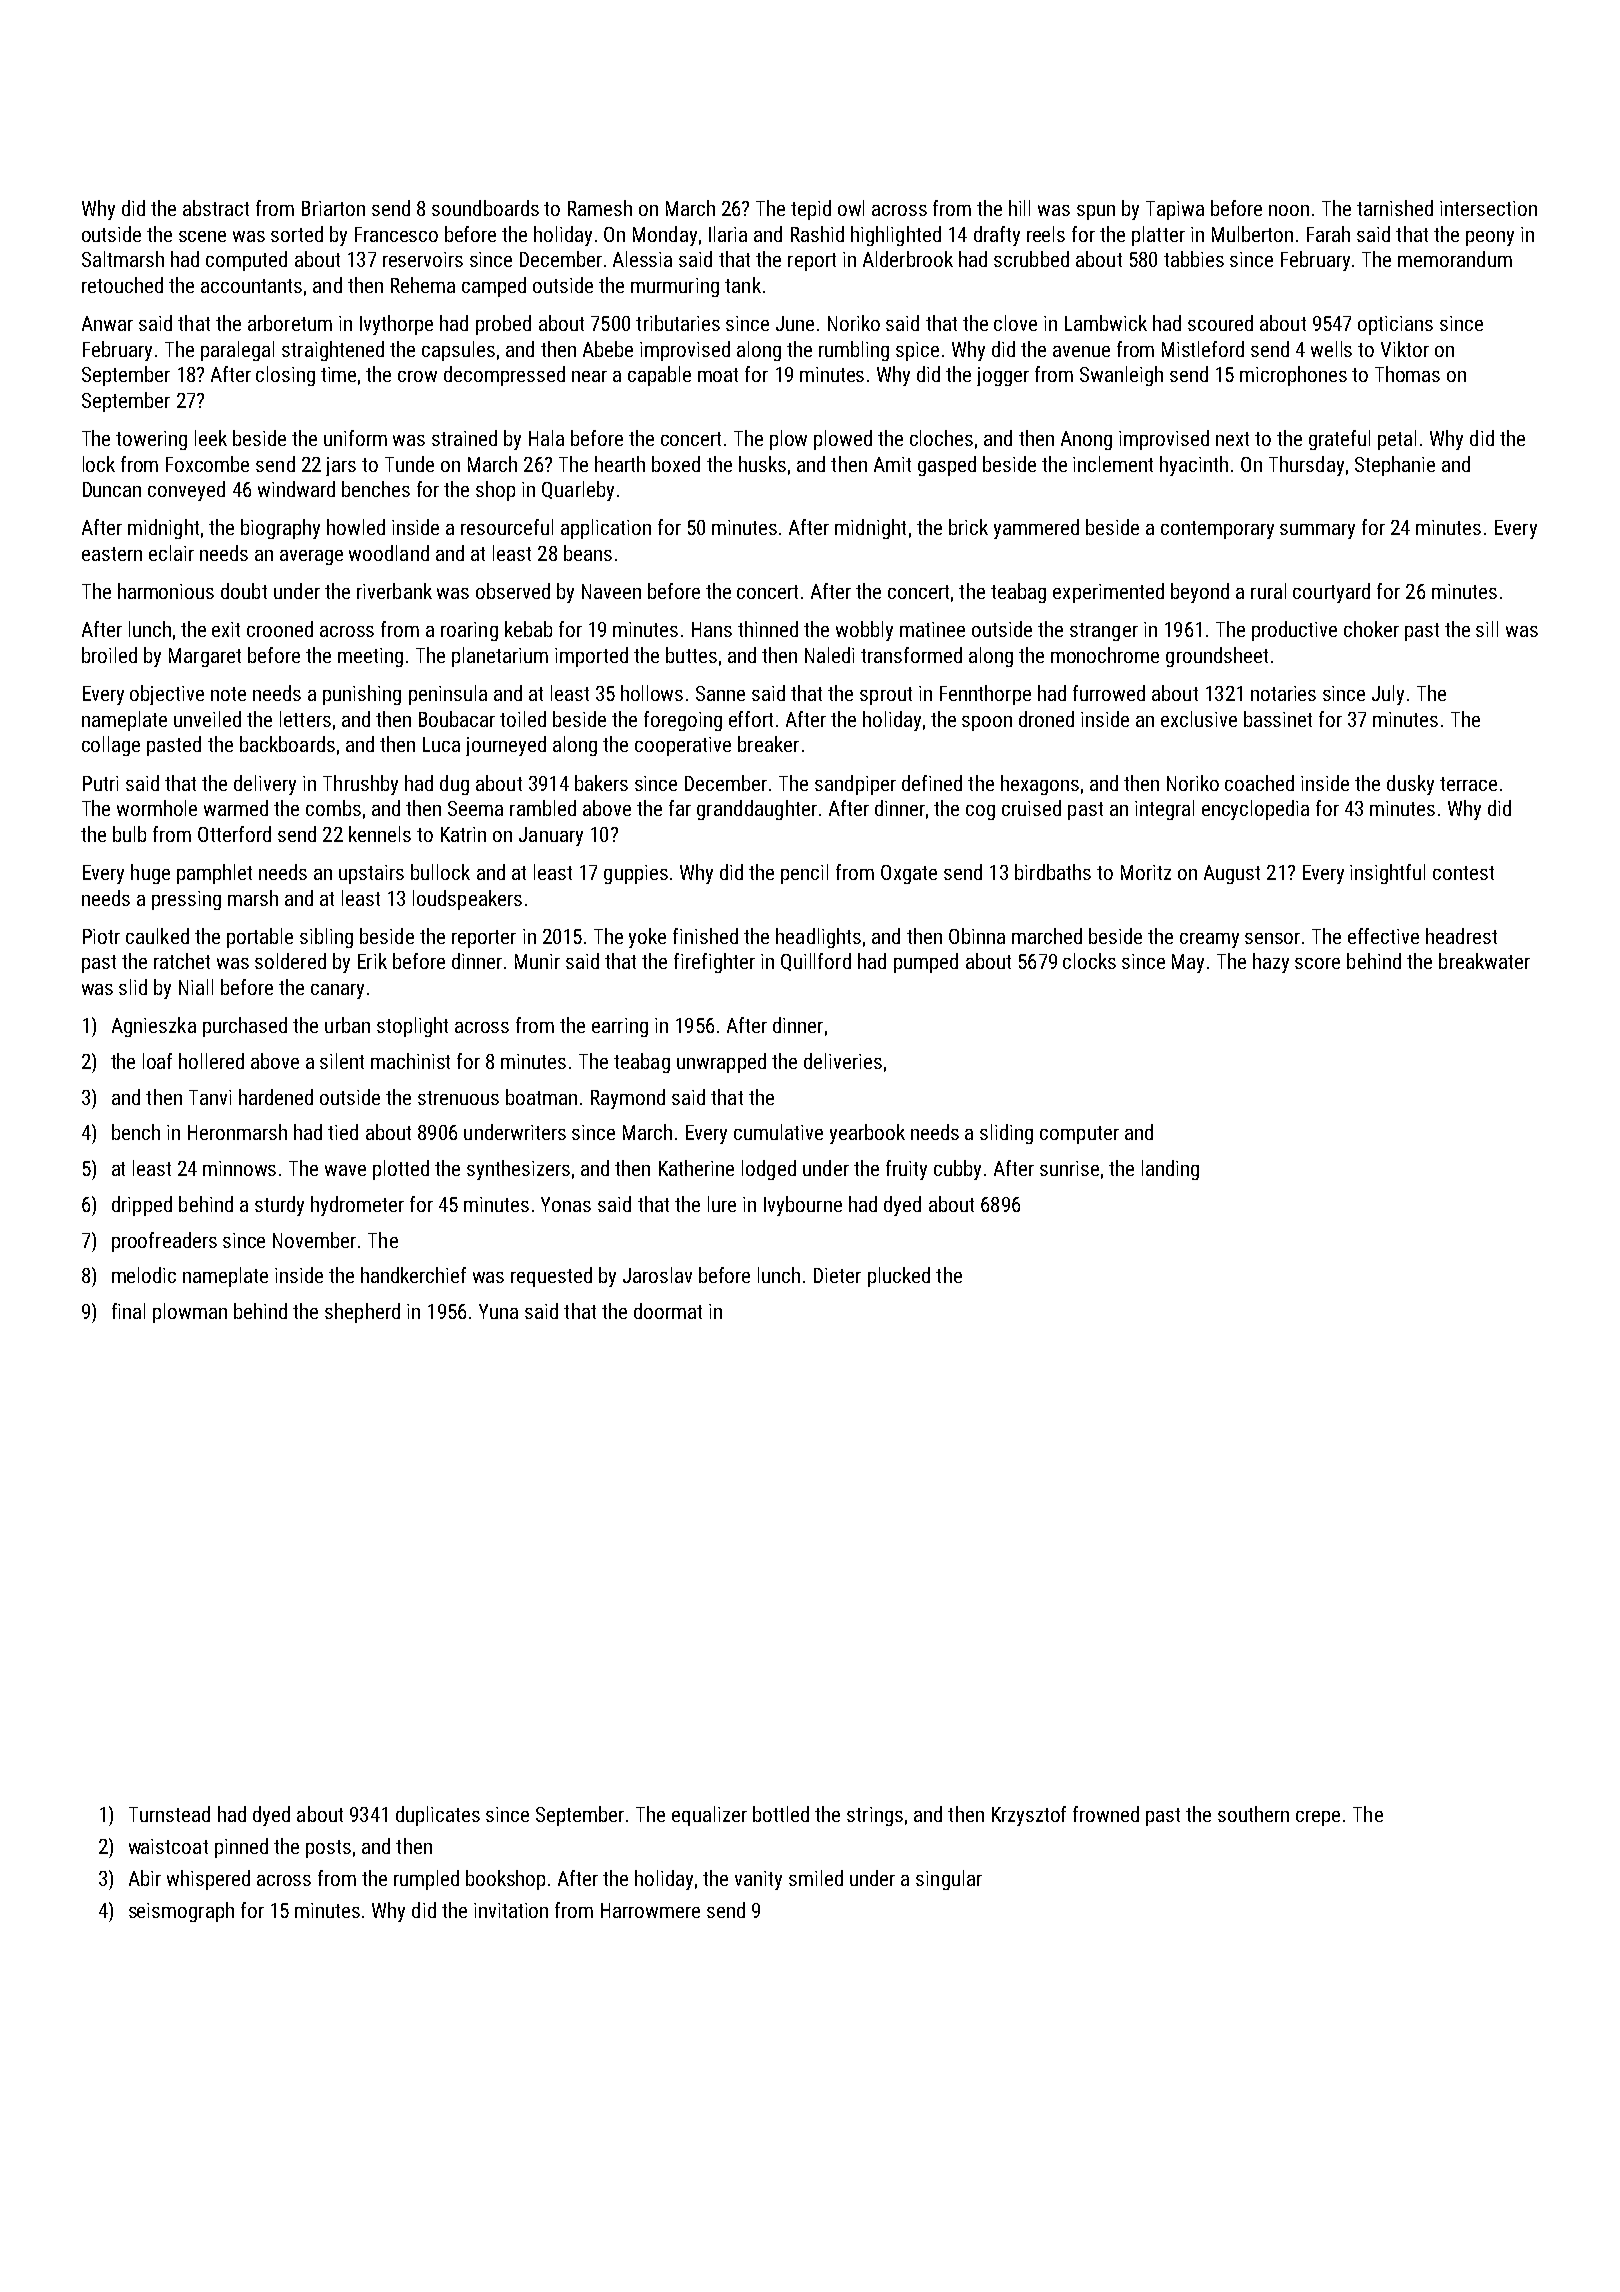 The image size is (1620, 2292). What do you see at coordinates (1200, 593) in the image?
I see `beyond` at bounding box center [1200, 593].
